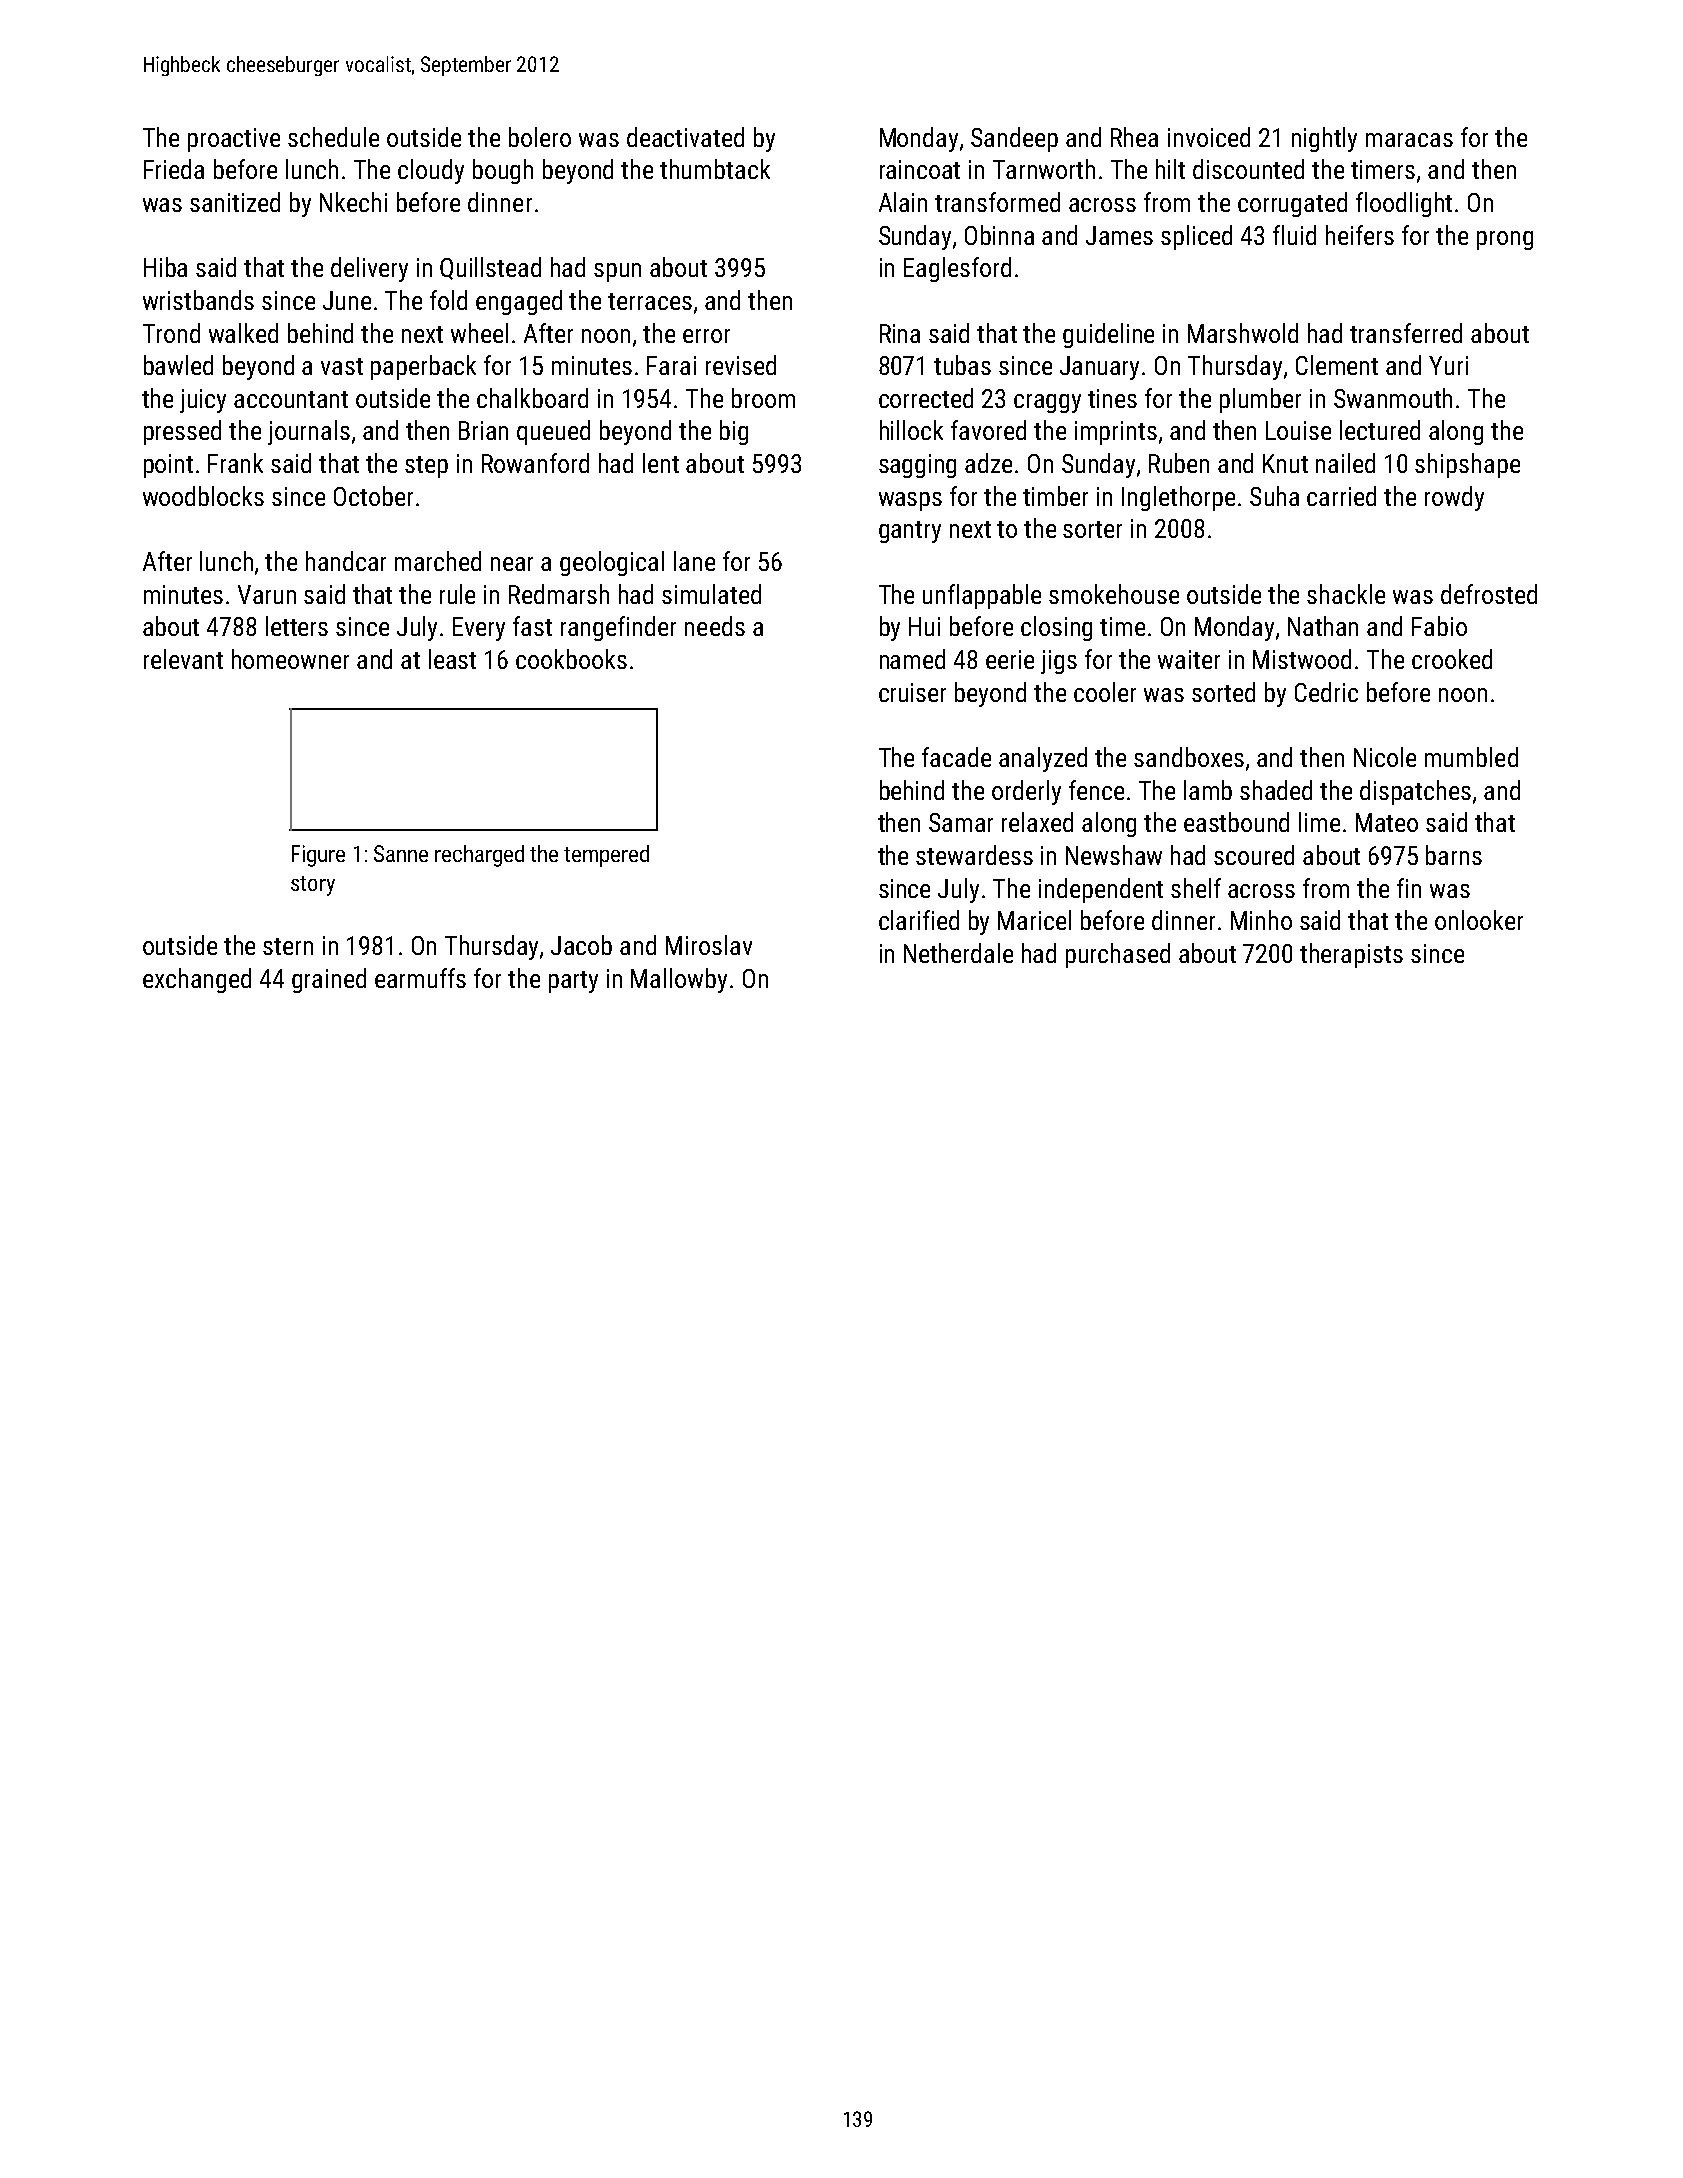 Image resolution: width=1683 pixels, height=2178 pixels. Describe the element at coordinates (353, 202) in the screenshot. I see `Nkechi` at that location.
